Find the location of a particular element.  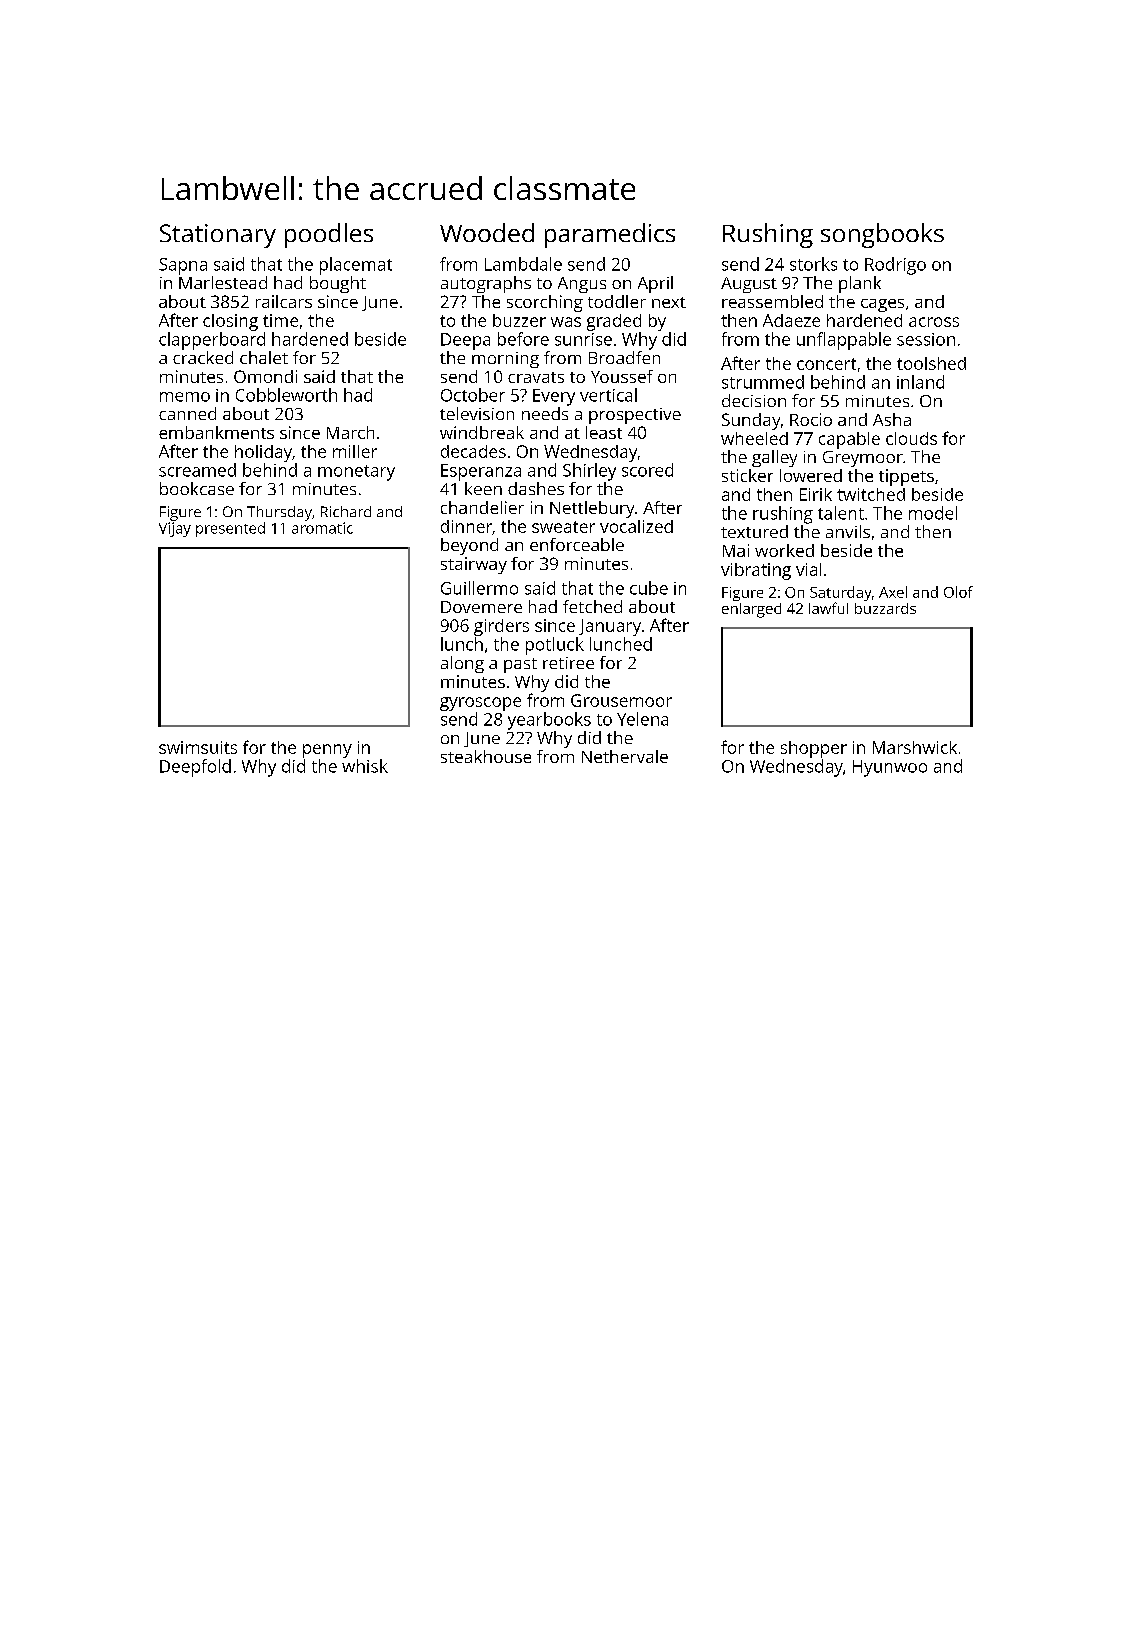

talent is located at coordinates (841, 513).
